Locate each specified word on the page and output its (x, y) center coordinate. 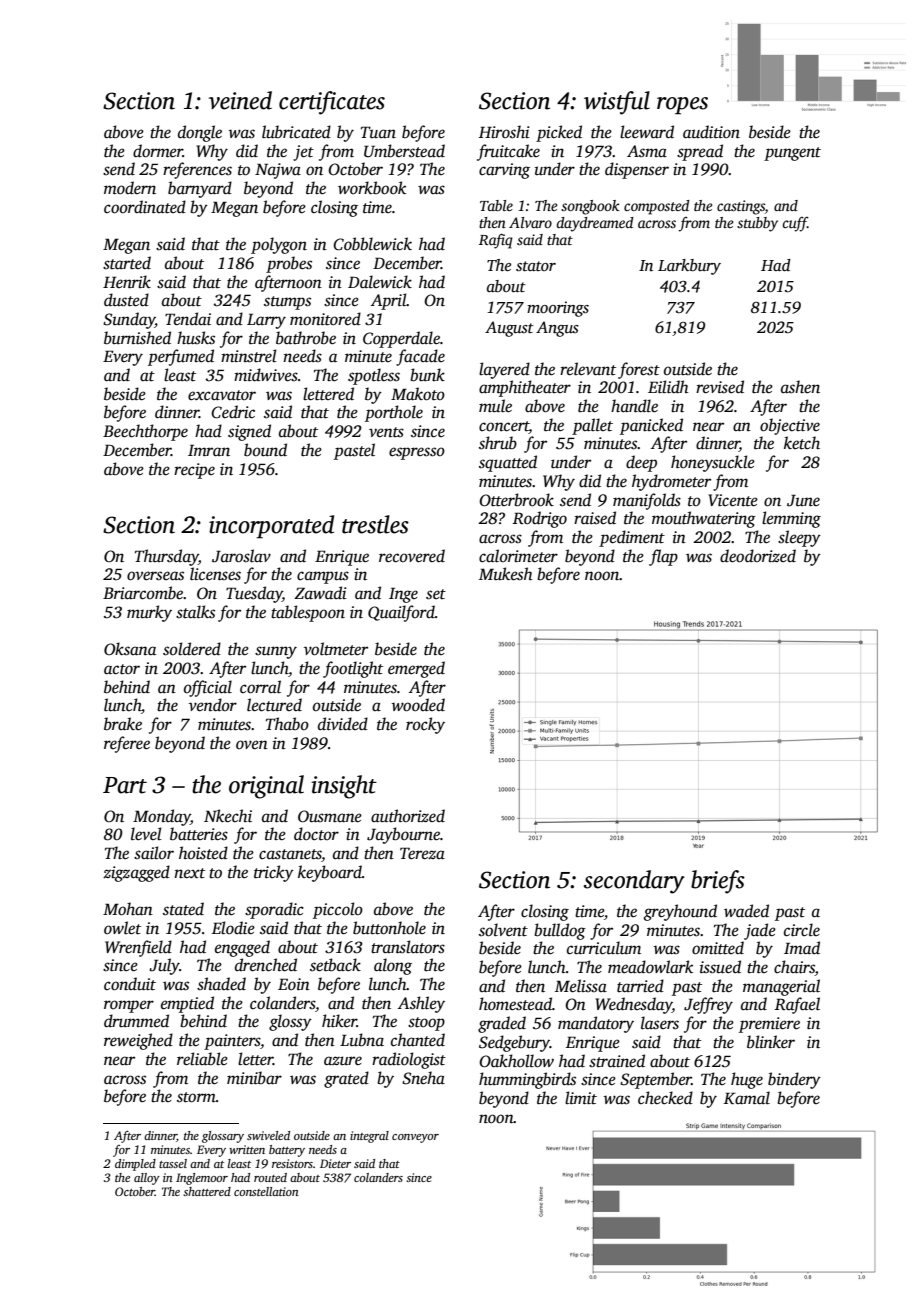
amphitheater (525, 388)
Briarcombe (143, 593)
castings (741, 207)
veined (240, 100)
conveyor (415, 1138)
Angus (557, 329)
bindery (794, 1080)
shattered (207, 1191)
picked (559, 133)
